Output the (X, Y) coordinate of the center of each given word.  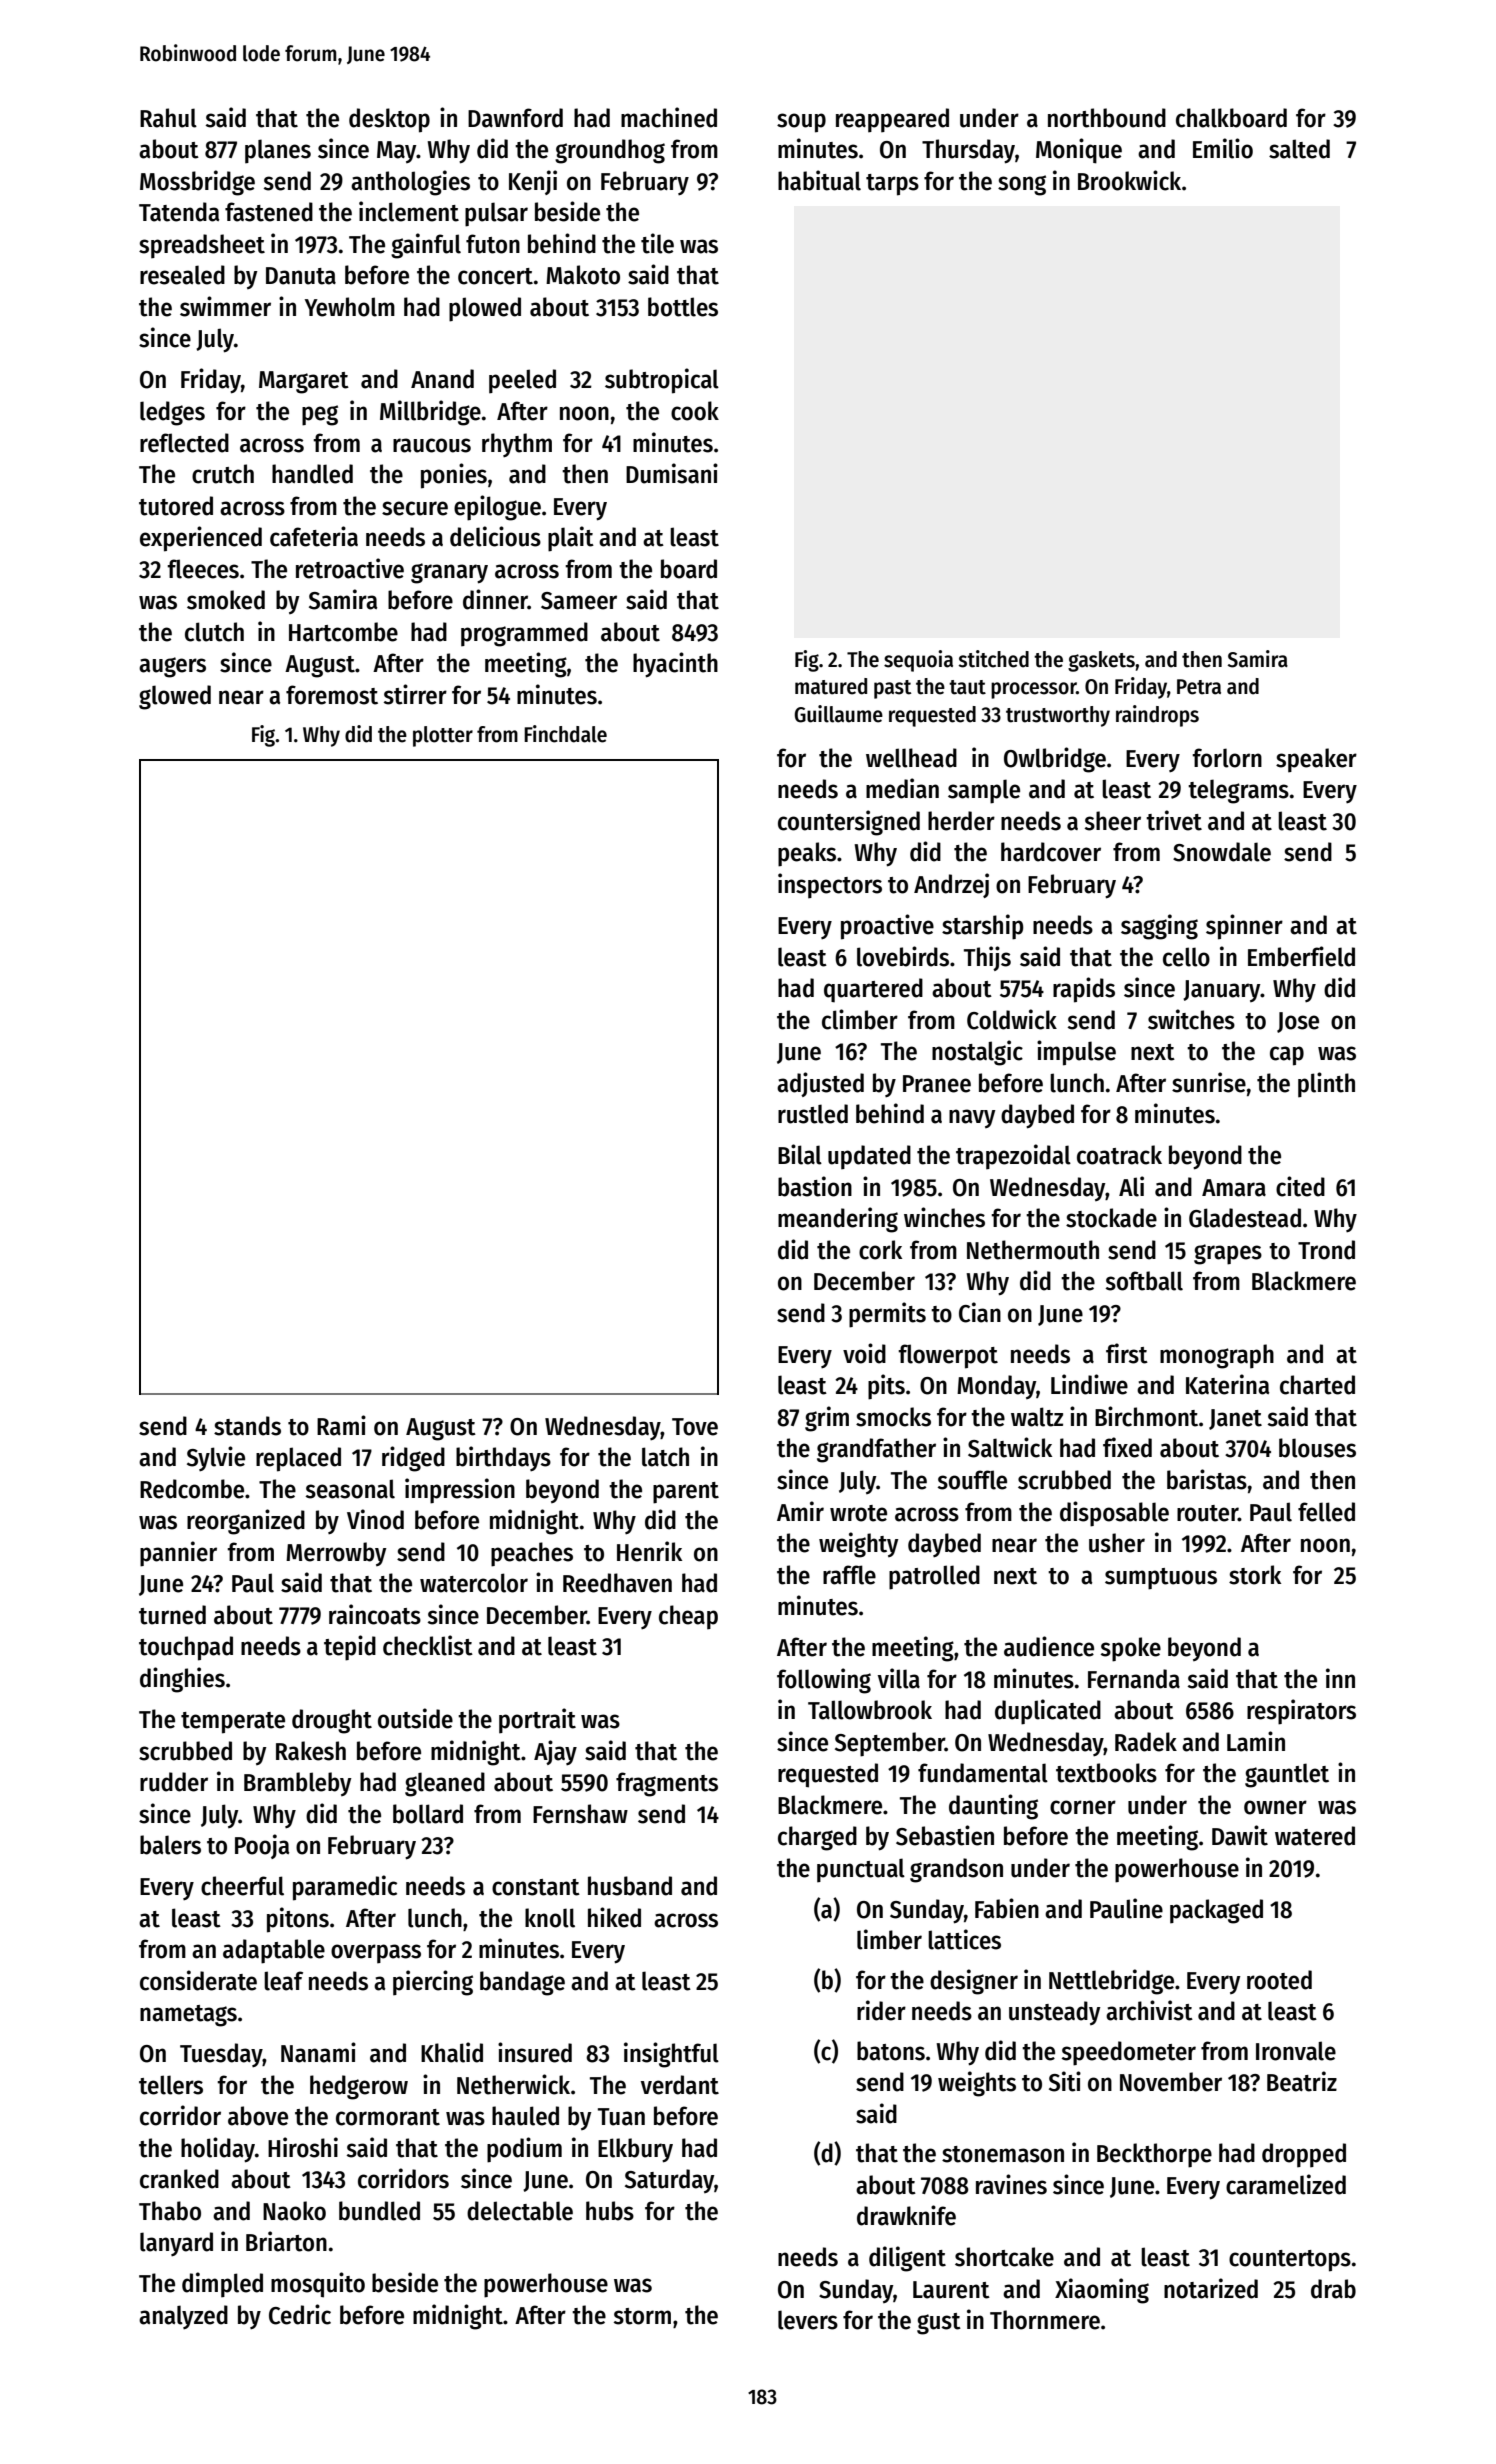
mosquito (318, 2285)
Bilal (800, 1154)
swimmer (225, 306)
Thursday (968, 151)
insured (535, 2052)
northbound (1107, 118)
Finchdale (565, 734)
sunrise (1209, 1082)
